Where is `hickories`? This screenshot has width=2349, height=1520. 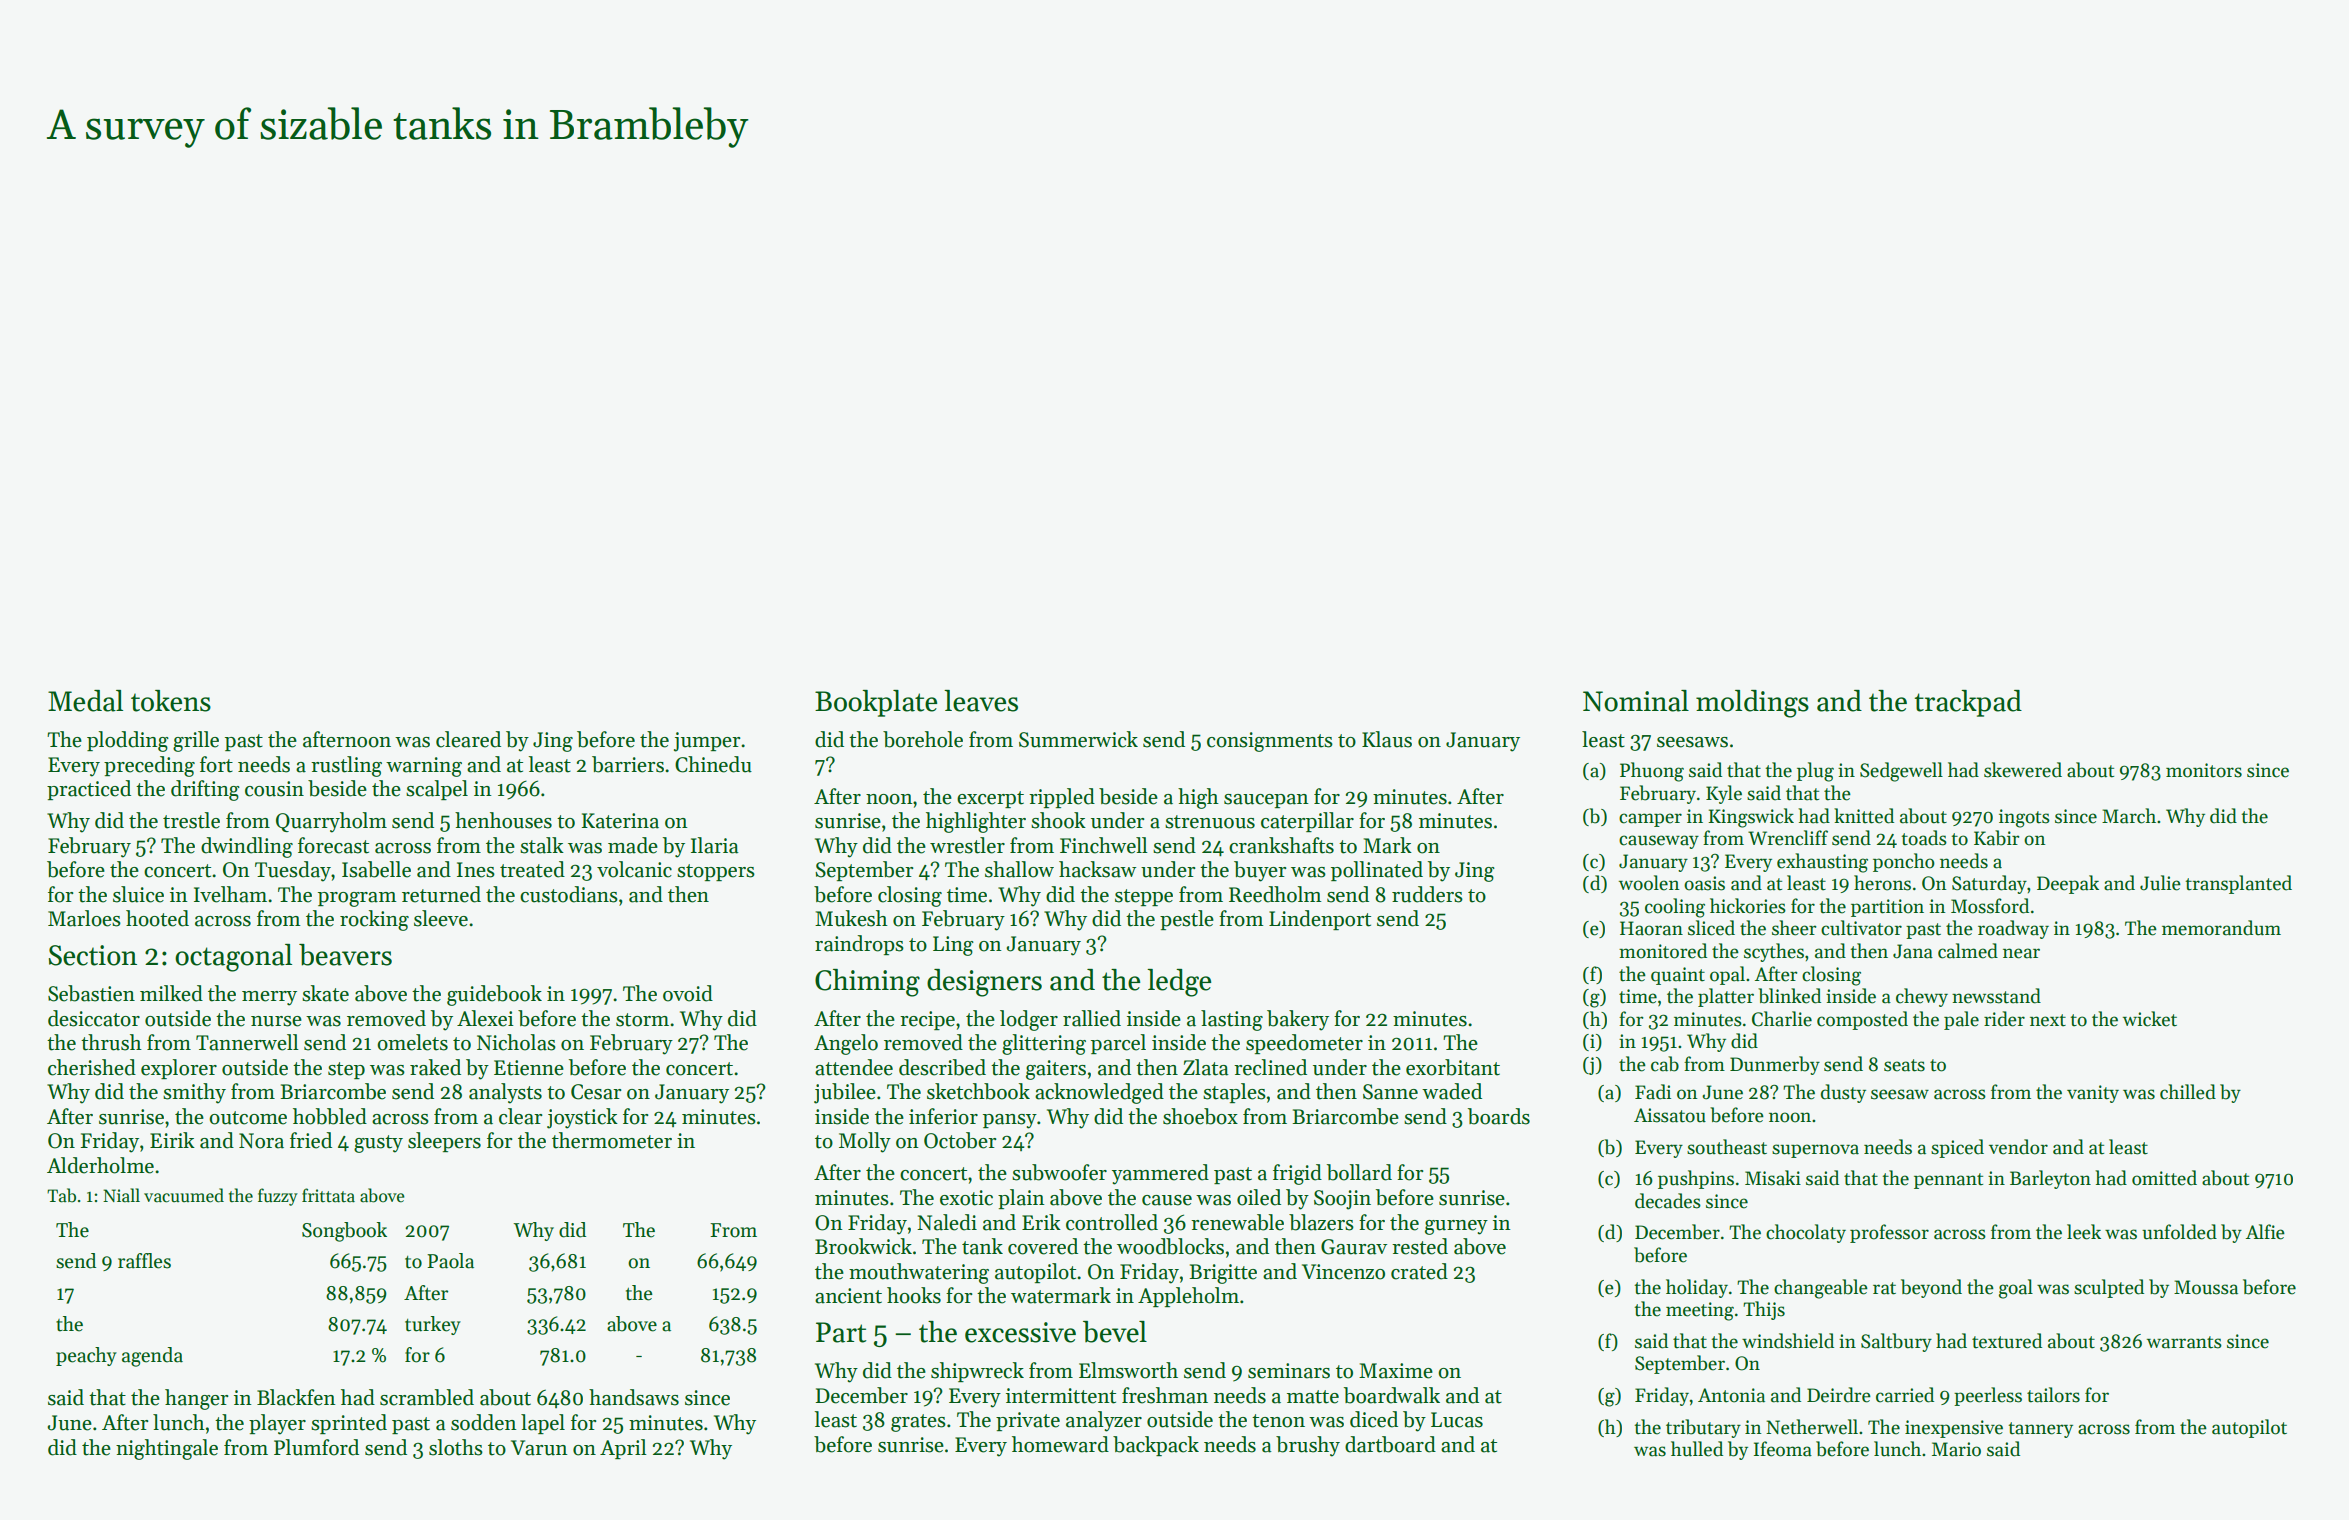 hickories is located at coordinates (1748, 906).
